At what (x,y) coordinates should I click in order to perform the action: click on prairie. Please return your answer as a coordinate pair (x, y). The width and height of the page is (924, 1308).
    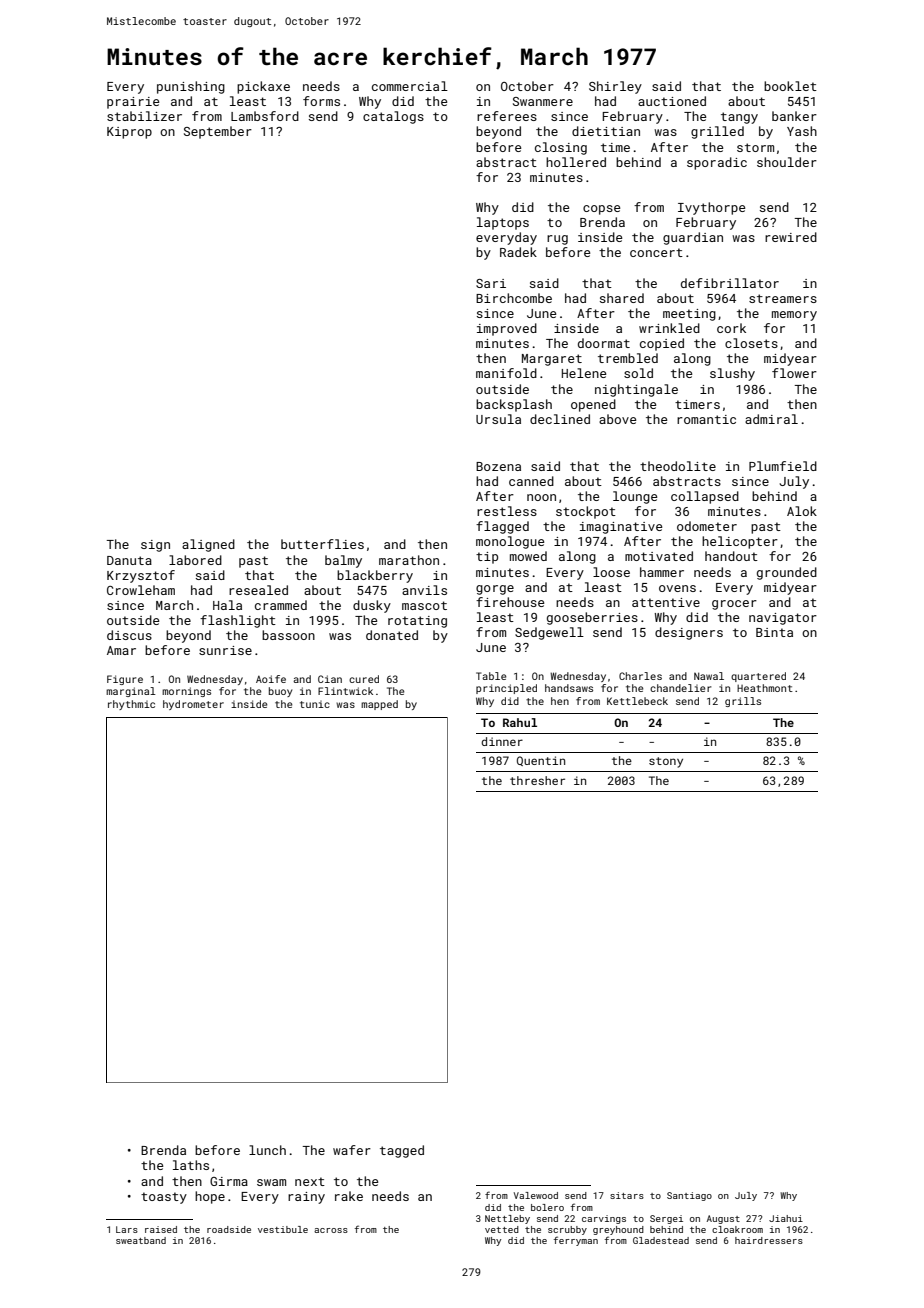
    Looking at the image, I should click on (133, 103).
